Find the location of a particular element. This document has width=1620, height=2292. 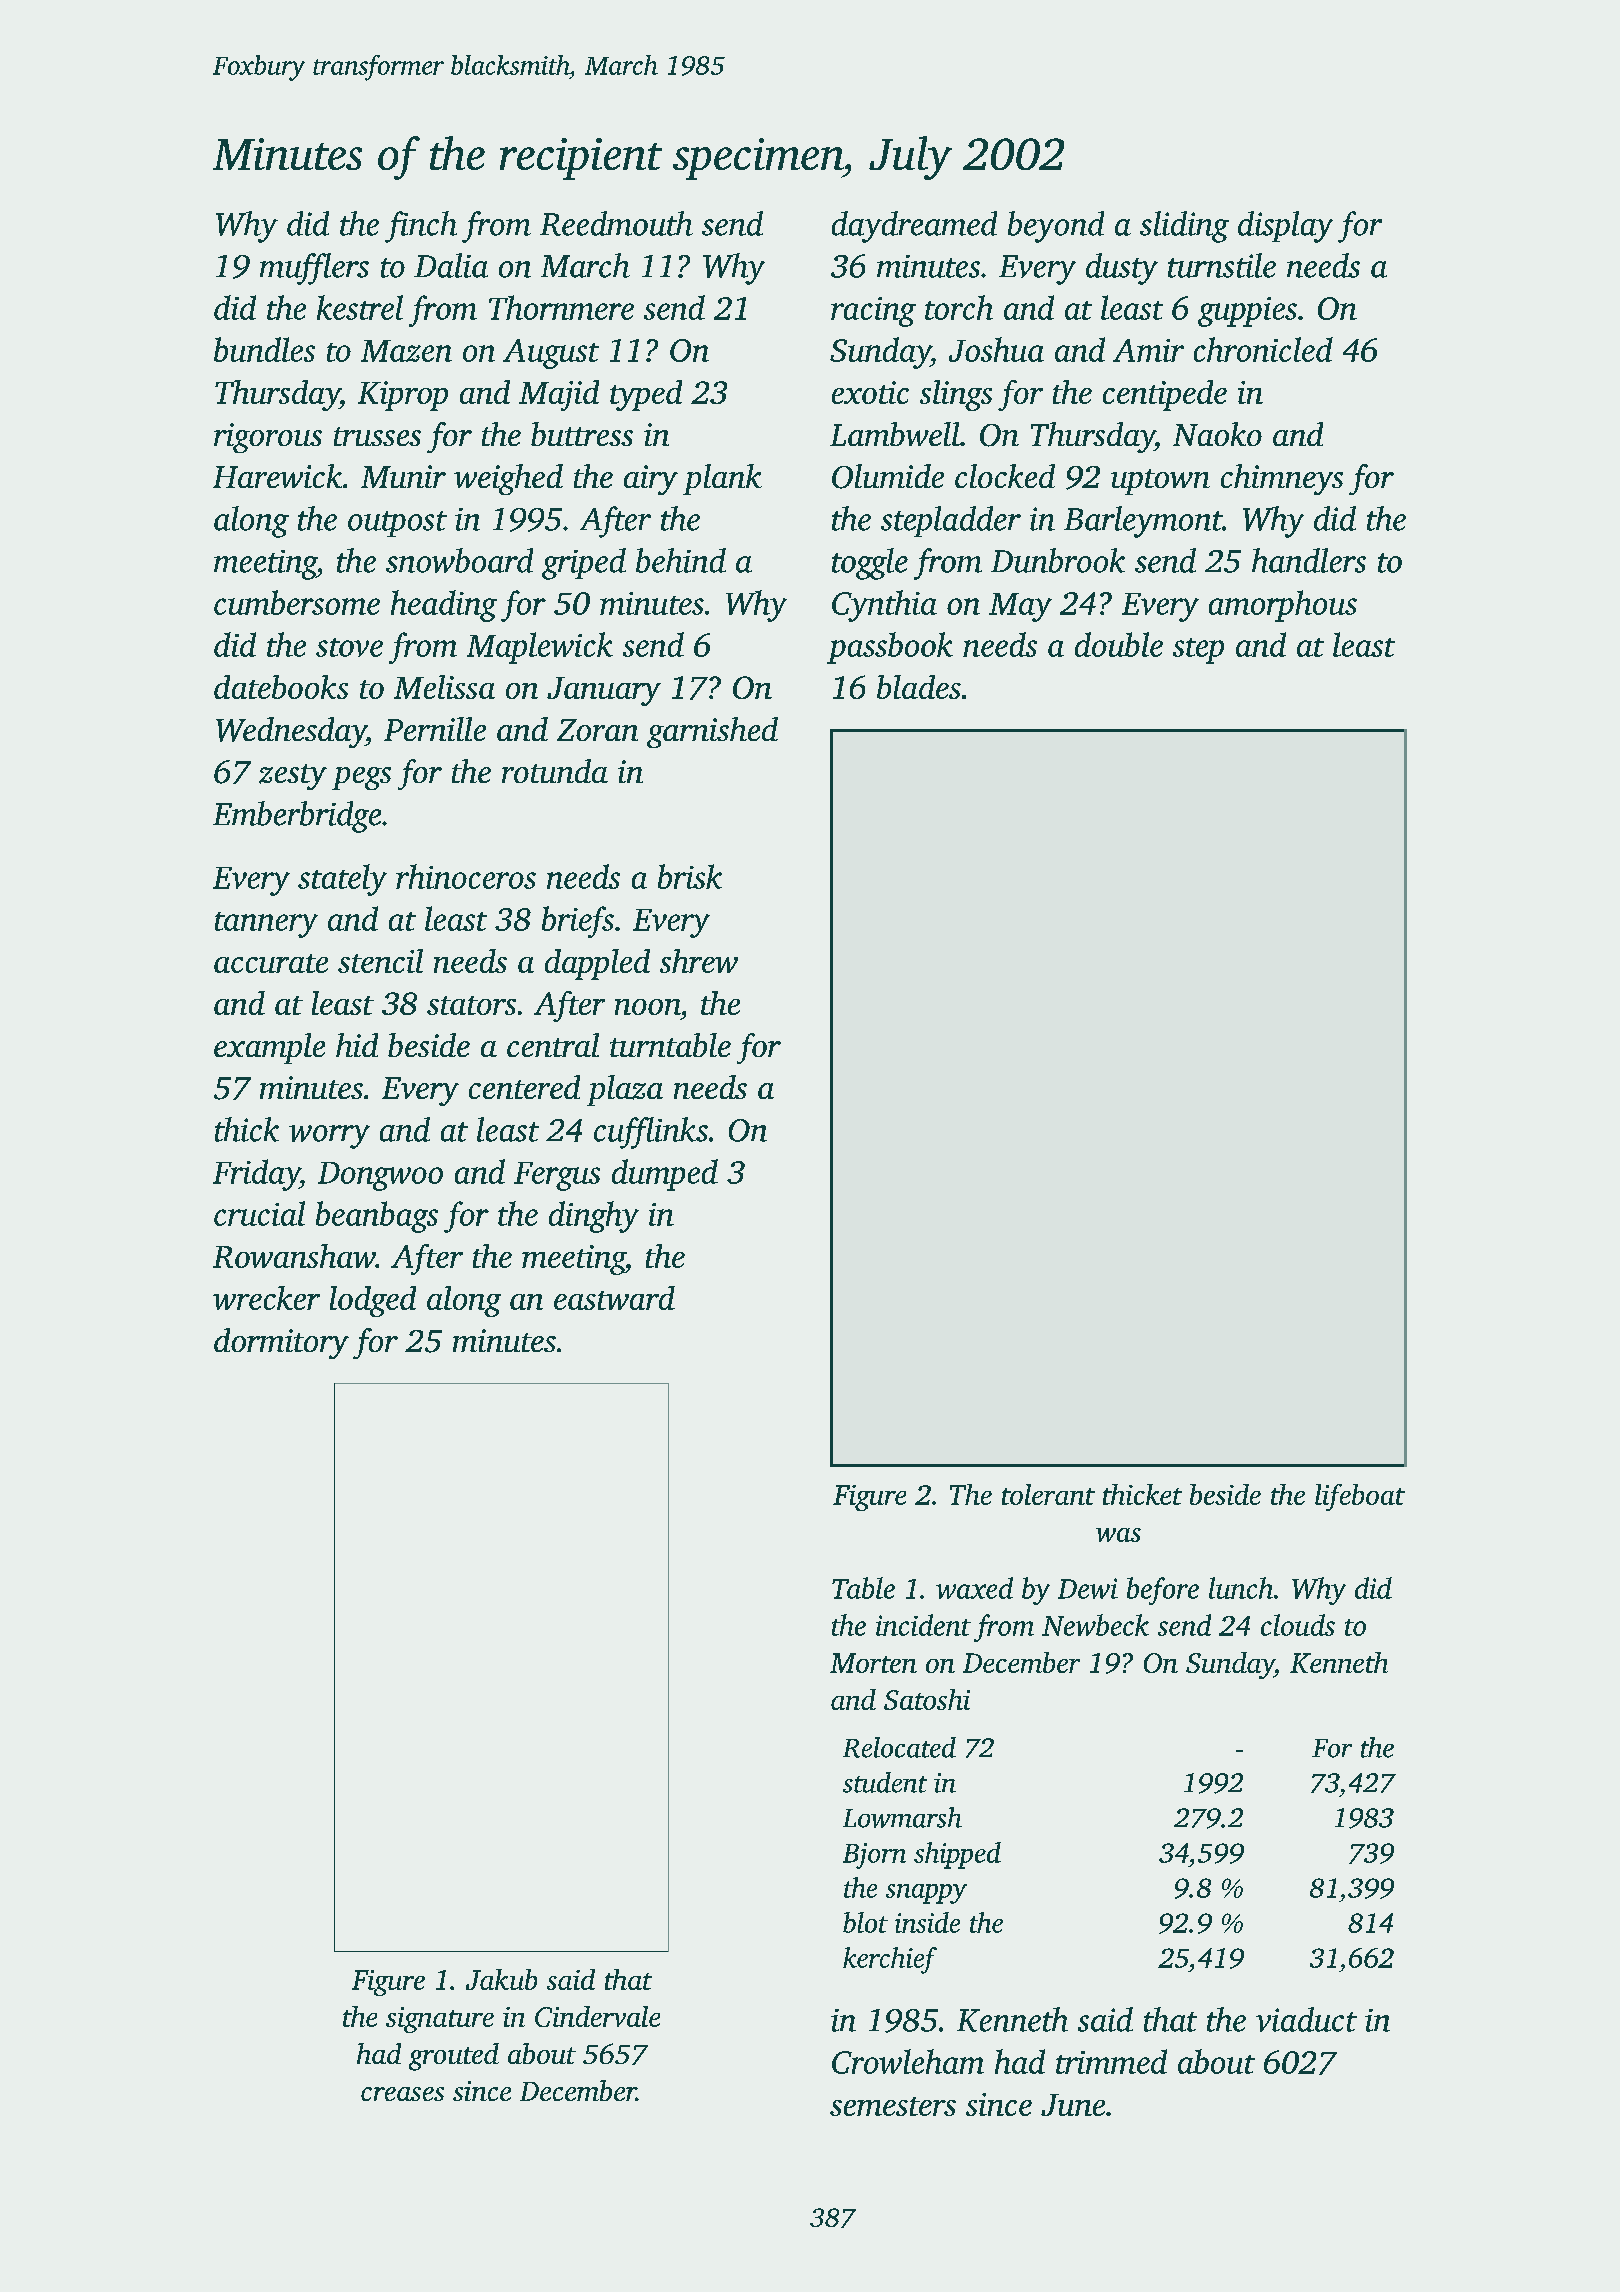

eastward is located at coordinates (614, 1298).
